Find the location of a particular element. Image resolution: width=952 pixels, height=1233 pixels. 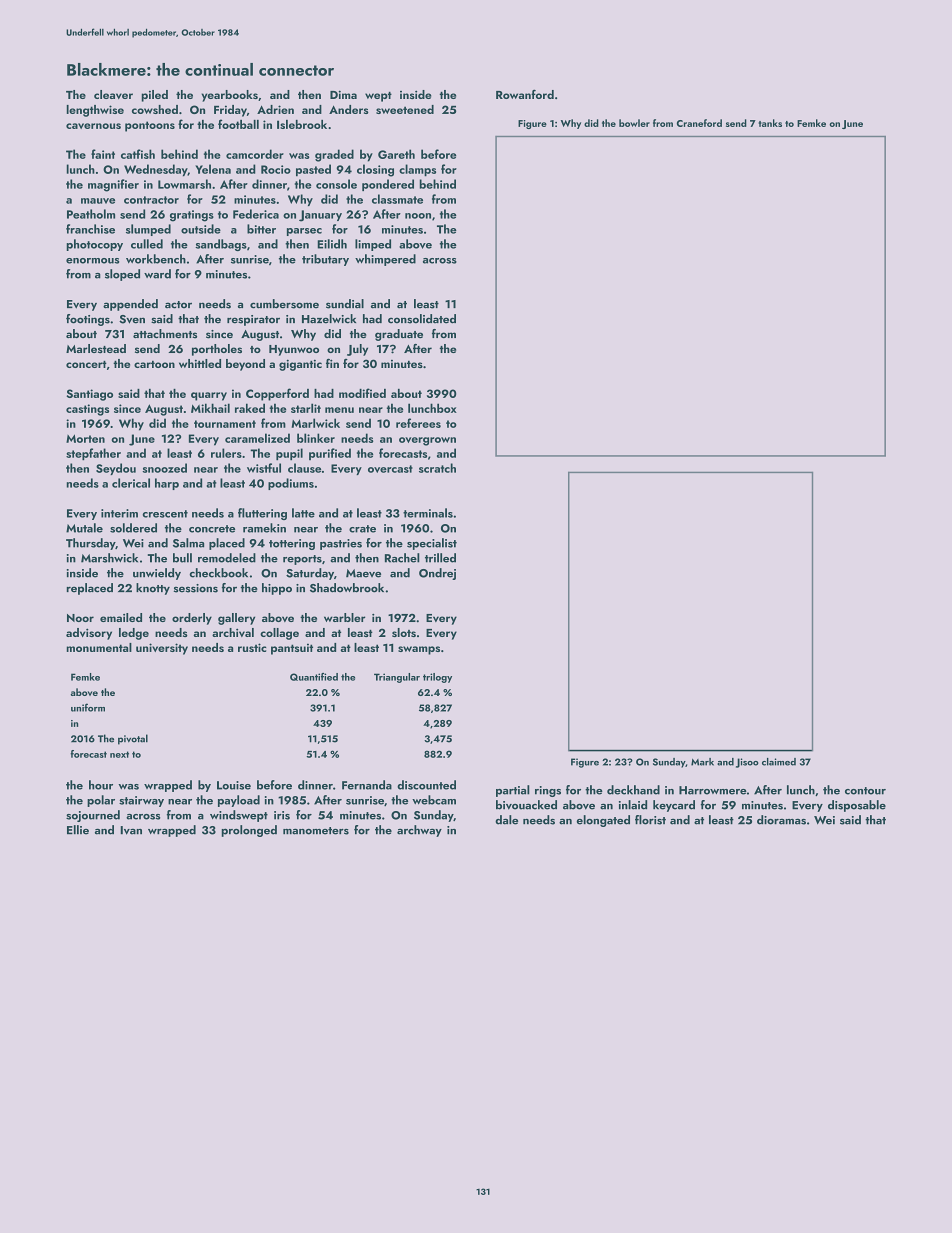

Mutale is located at coordinates (84, 528).
